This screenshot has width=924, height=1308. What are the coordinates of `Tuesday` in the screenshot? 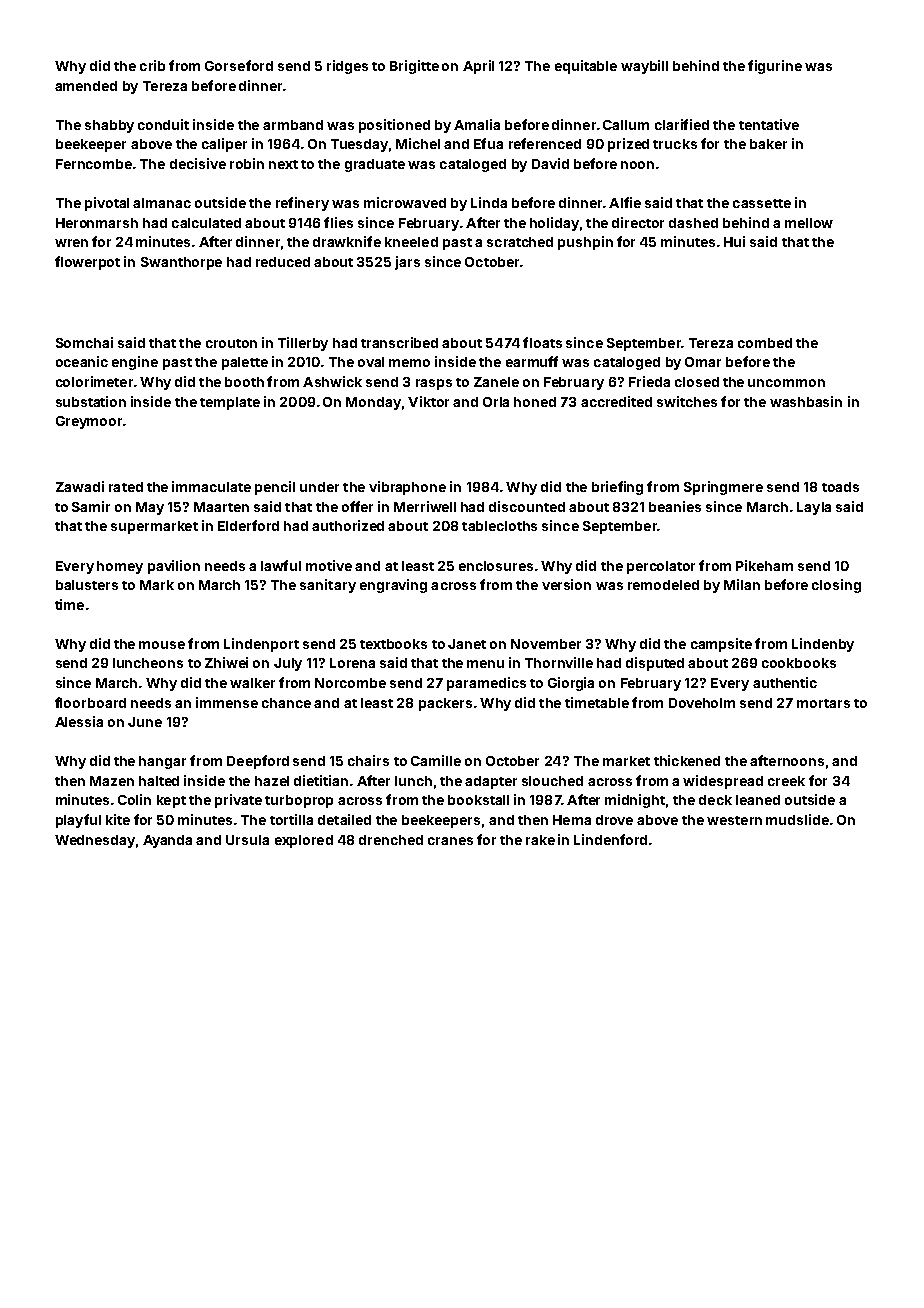 It's located at (359, 145).
